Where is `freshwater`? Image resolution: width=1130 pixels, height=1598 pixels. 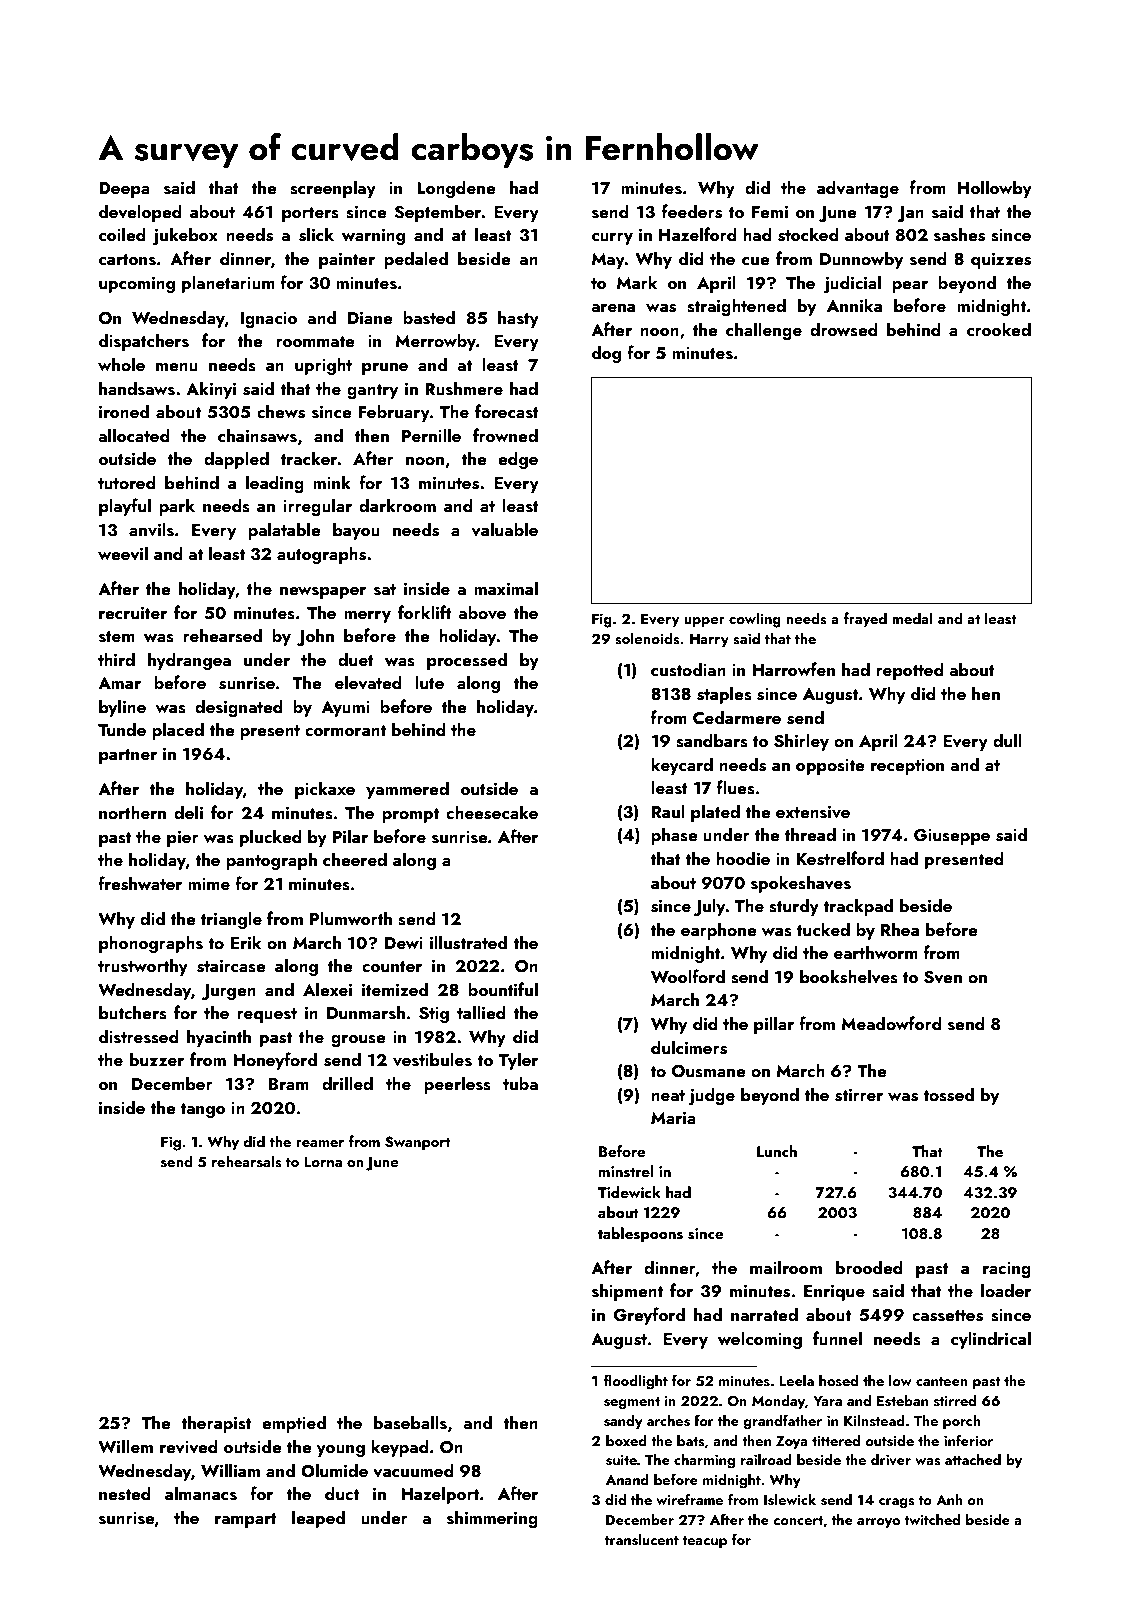
freshwater is located at coordinates (140, 883).
